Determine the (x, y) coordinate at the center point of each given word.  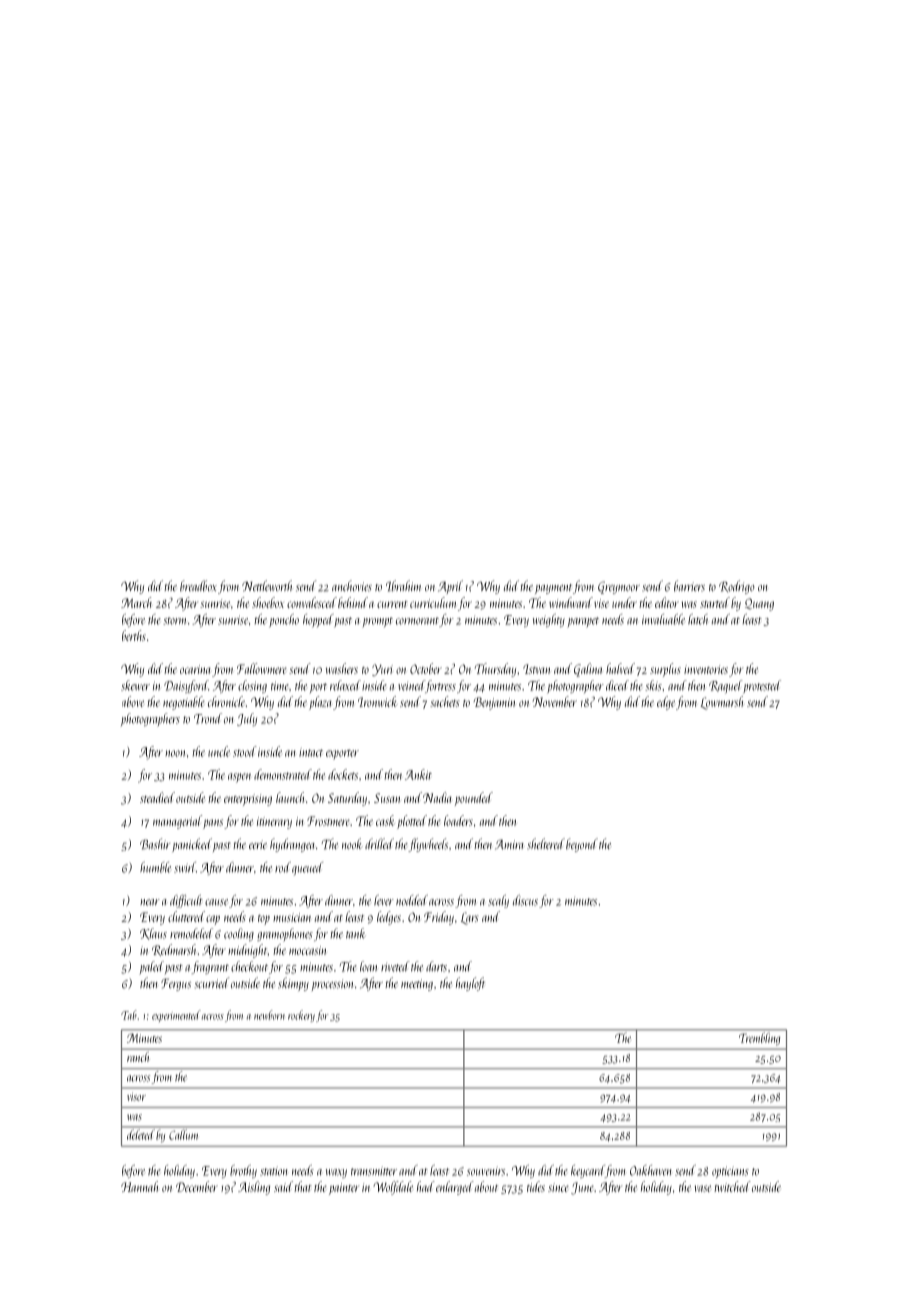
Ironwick (378, 701)
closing (252, 686)
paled (151, 968)
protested (762, 686)
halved (620, 668)
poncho (284, 620)
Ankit (418, 774)
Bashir (155, 844)
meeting (417, 985)
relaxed (345, 685)
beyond (582, 845)
